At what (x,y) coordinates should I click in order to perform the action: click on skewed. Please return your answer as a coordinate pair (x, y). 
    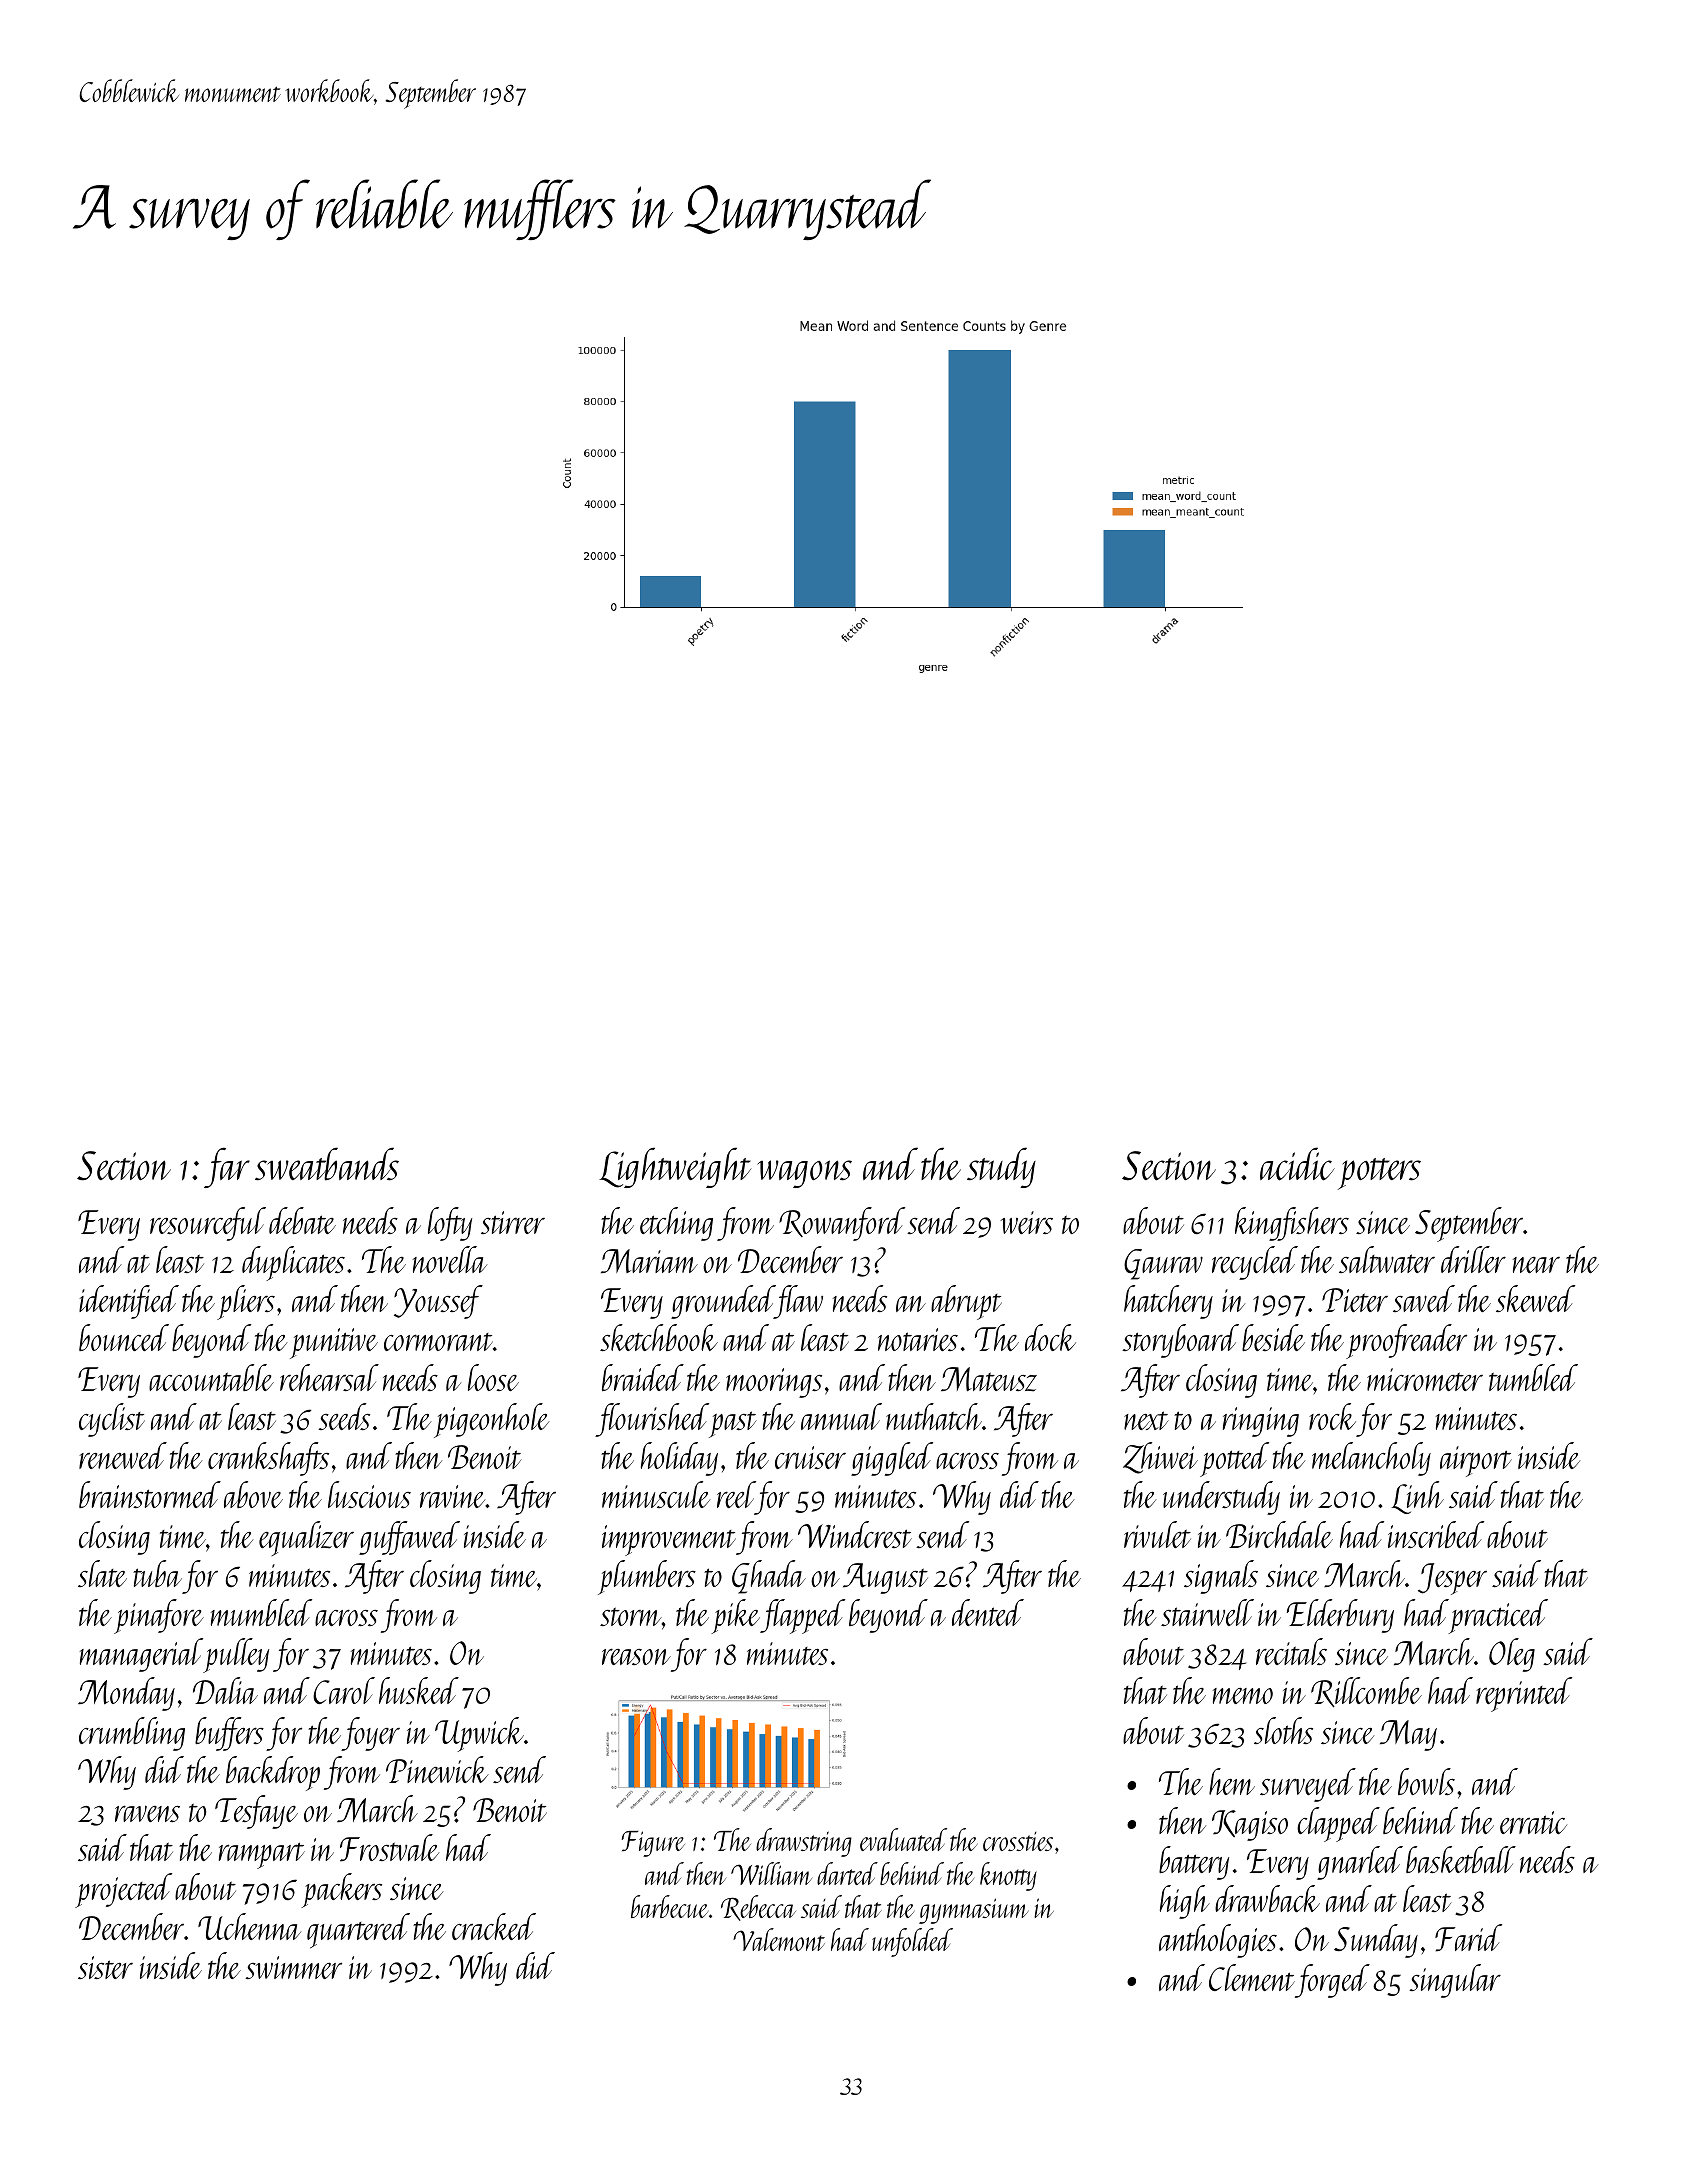
    Looking at the image, I should click on (1535, 1298).
